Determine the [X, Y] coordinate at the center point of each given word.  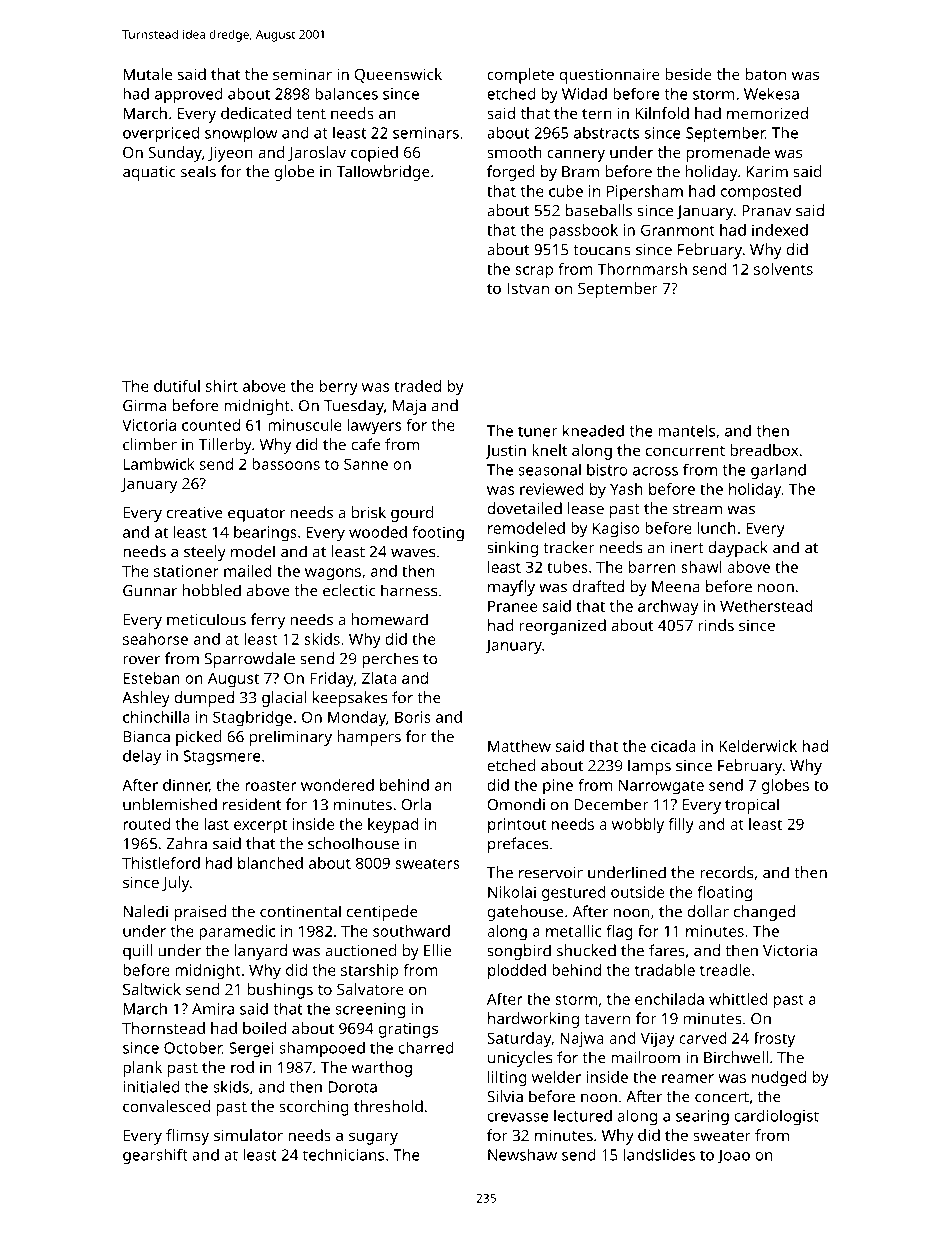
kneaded [593, 430]
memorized [767, 113]
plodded [517, 972]
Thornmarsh [642, 269]
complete [520, 76]
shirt [222, 386]
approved [189, 95]
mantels [686, 430]
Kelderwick [758, 746]
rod [242, 1067]
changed [764, 913]
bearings [265, 534]
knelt [550, 450]
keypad [393, 826]
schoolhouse [353, 843]
